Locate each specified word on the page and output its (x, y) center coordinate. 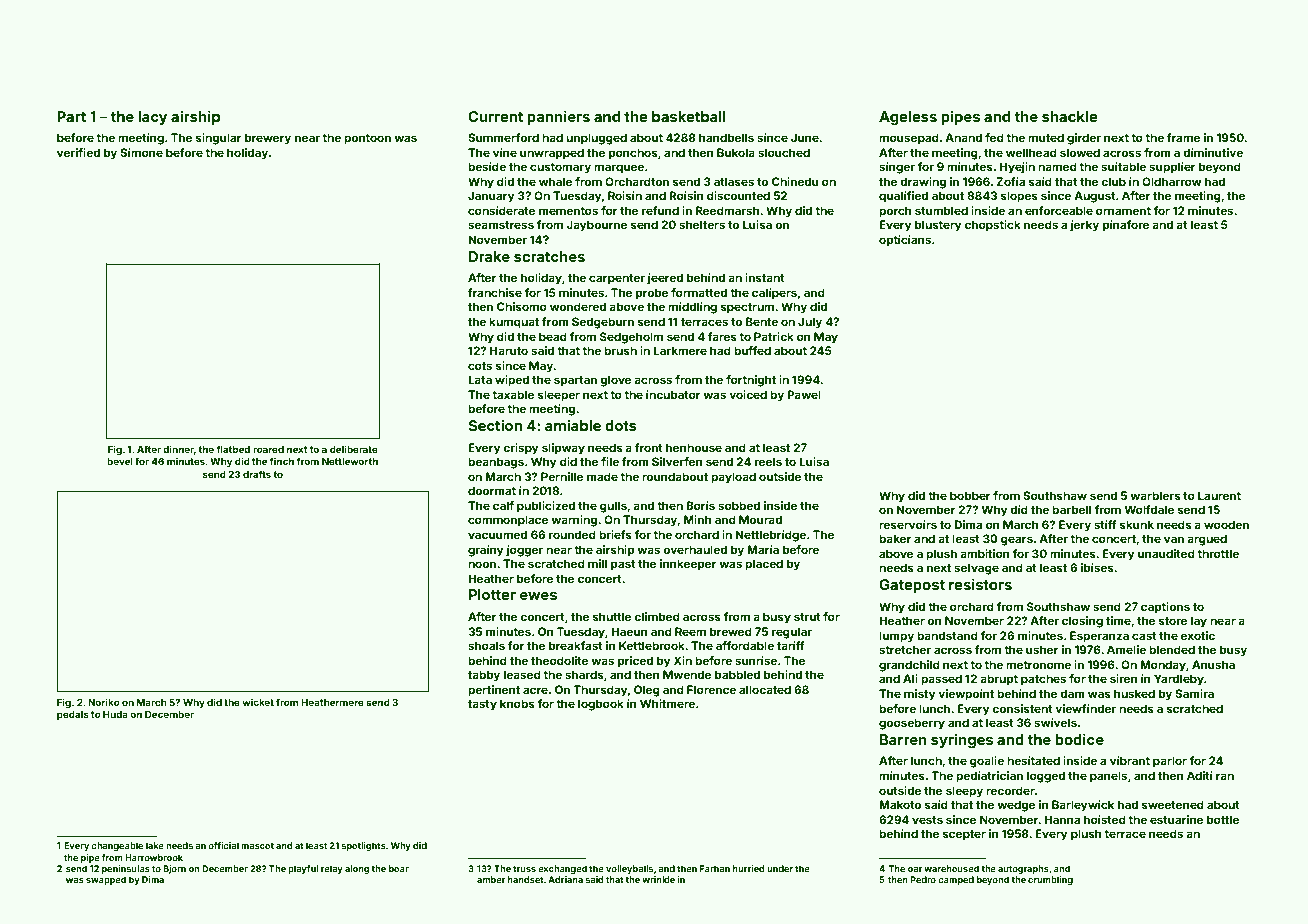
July (810, 323)
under (780, 868)
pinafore (1126, 226)
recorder (1010, 790)
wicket (258, 702)
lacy (152, 118)
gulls (613, 507)
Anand (963, 137)
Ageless (908, 118)
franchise (495, 292)
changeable (117, 846)
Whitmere (667, 703)
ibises (1097, 567)
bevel (120, 461)
